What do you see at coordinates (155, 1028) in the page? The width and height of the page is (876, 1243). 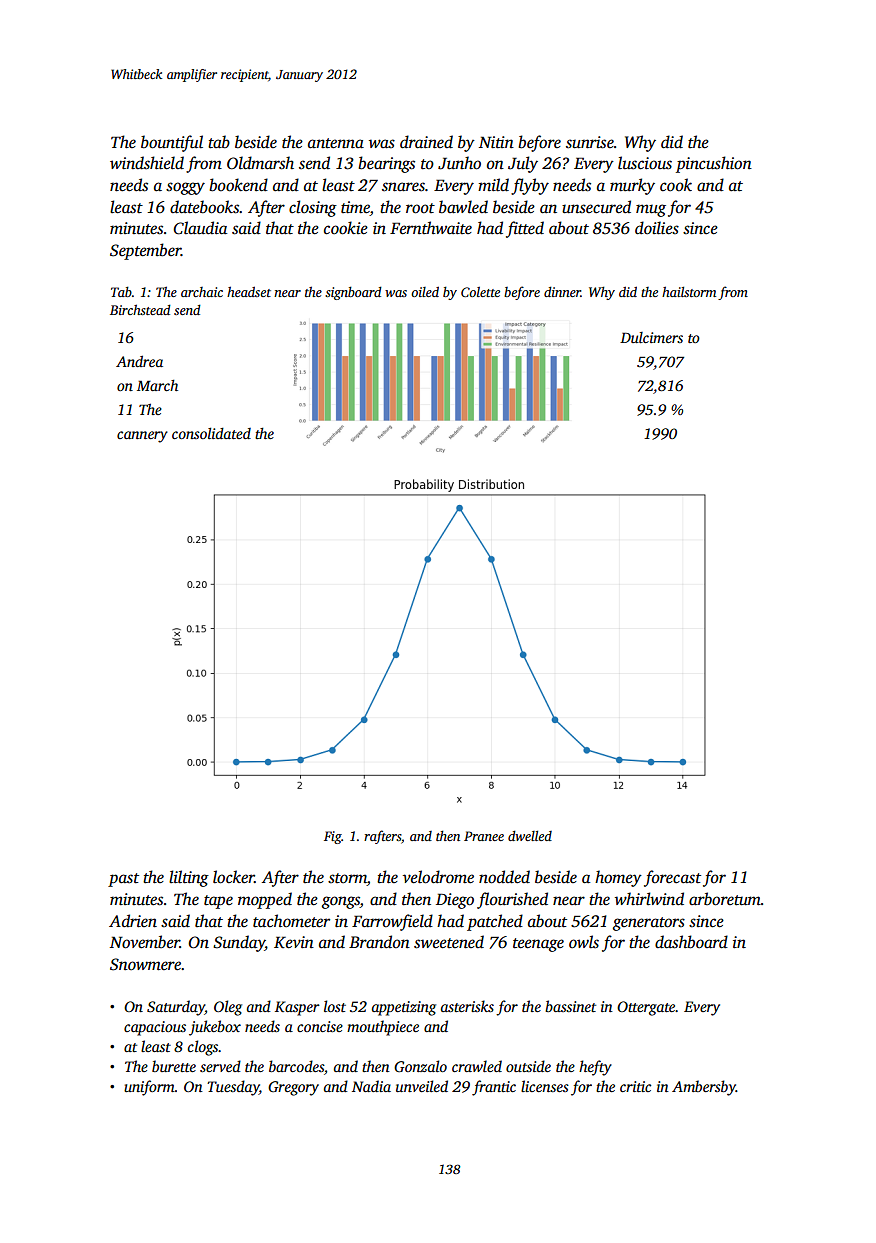 I see `capacious` at bounding box center [155, 1028].
